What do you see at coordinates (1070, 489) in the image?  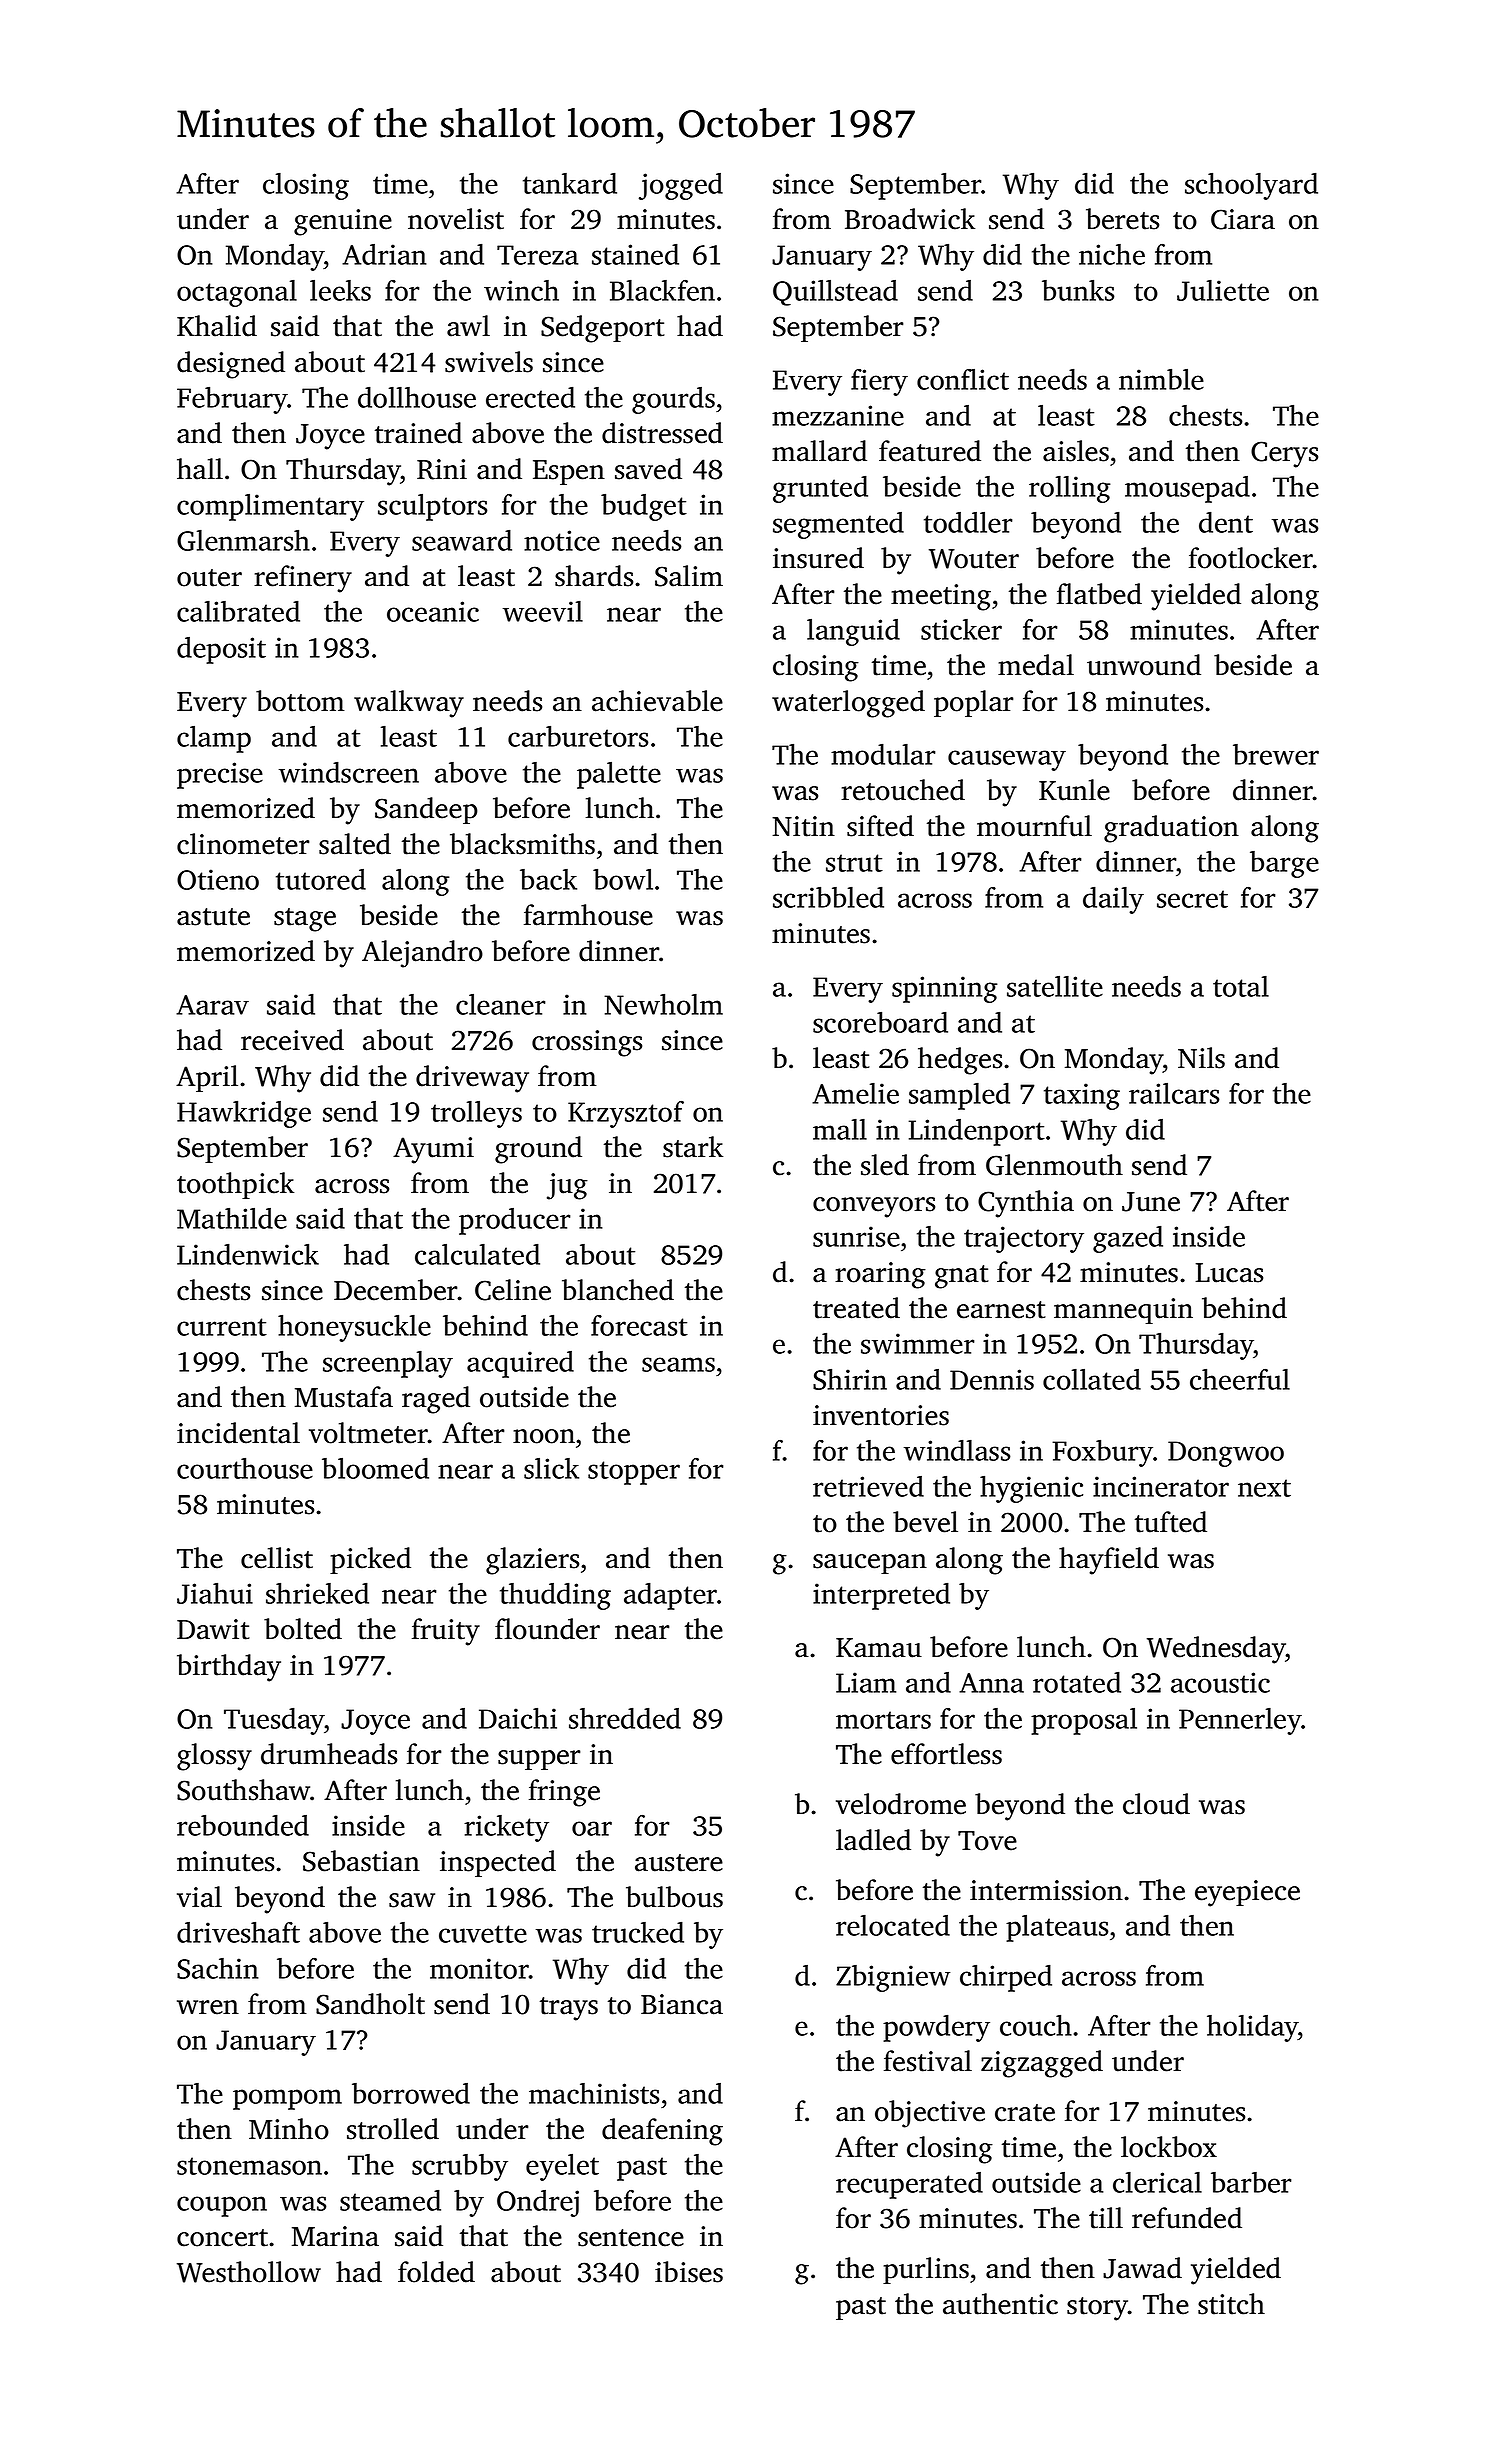 I see `rolling` at bounding box center [1070, 489].
